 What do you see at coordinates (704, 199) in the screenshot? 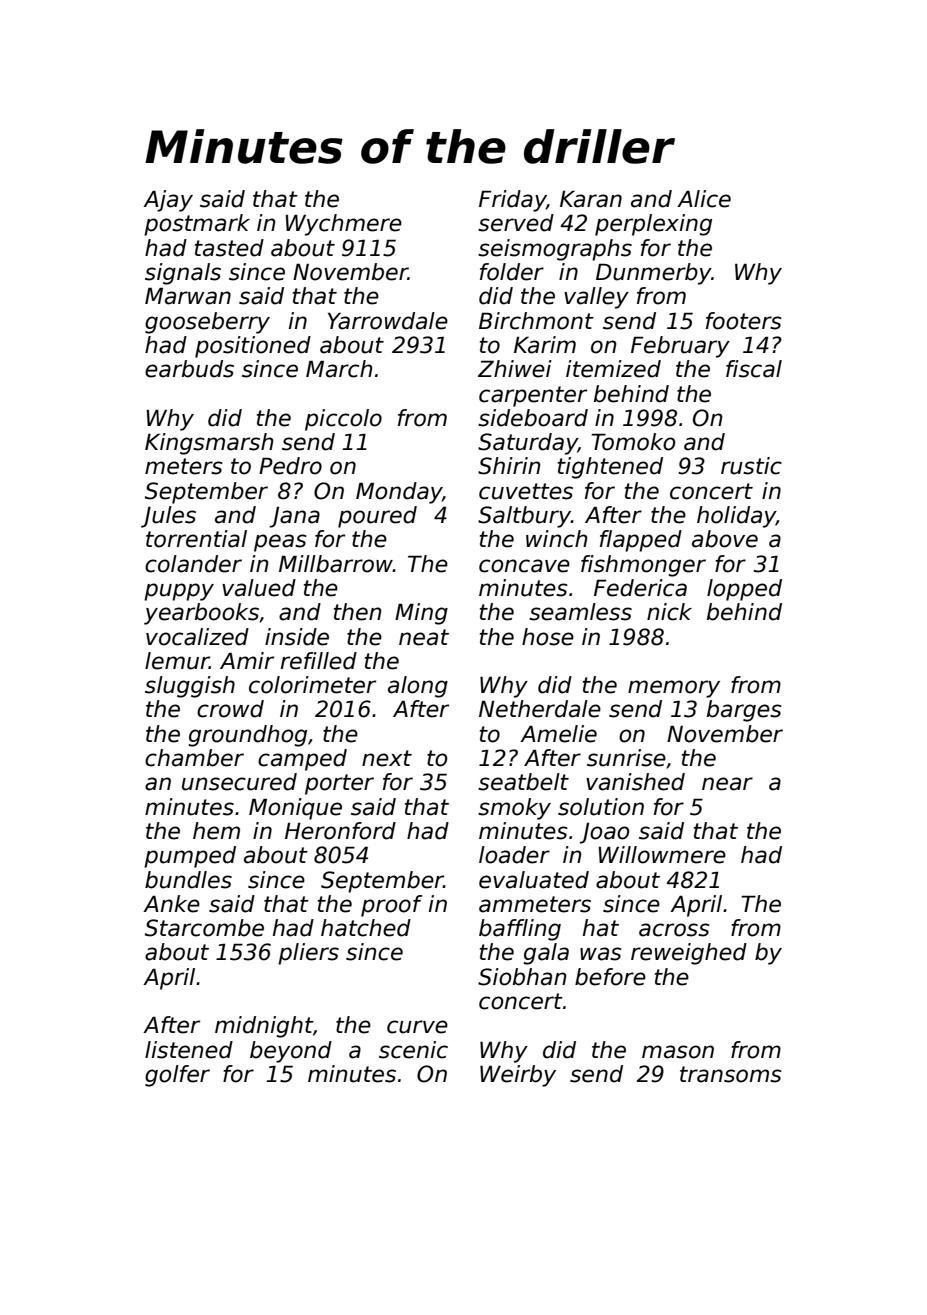
I see `Alice` at bounding box center [704, 199].
